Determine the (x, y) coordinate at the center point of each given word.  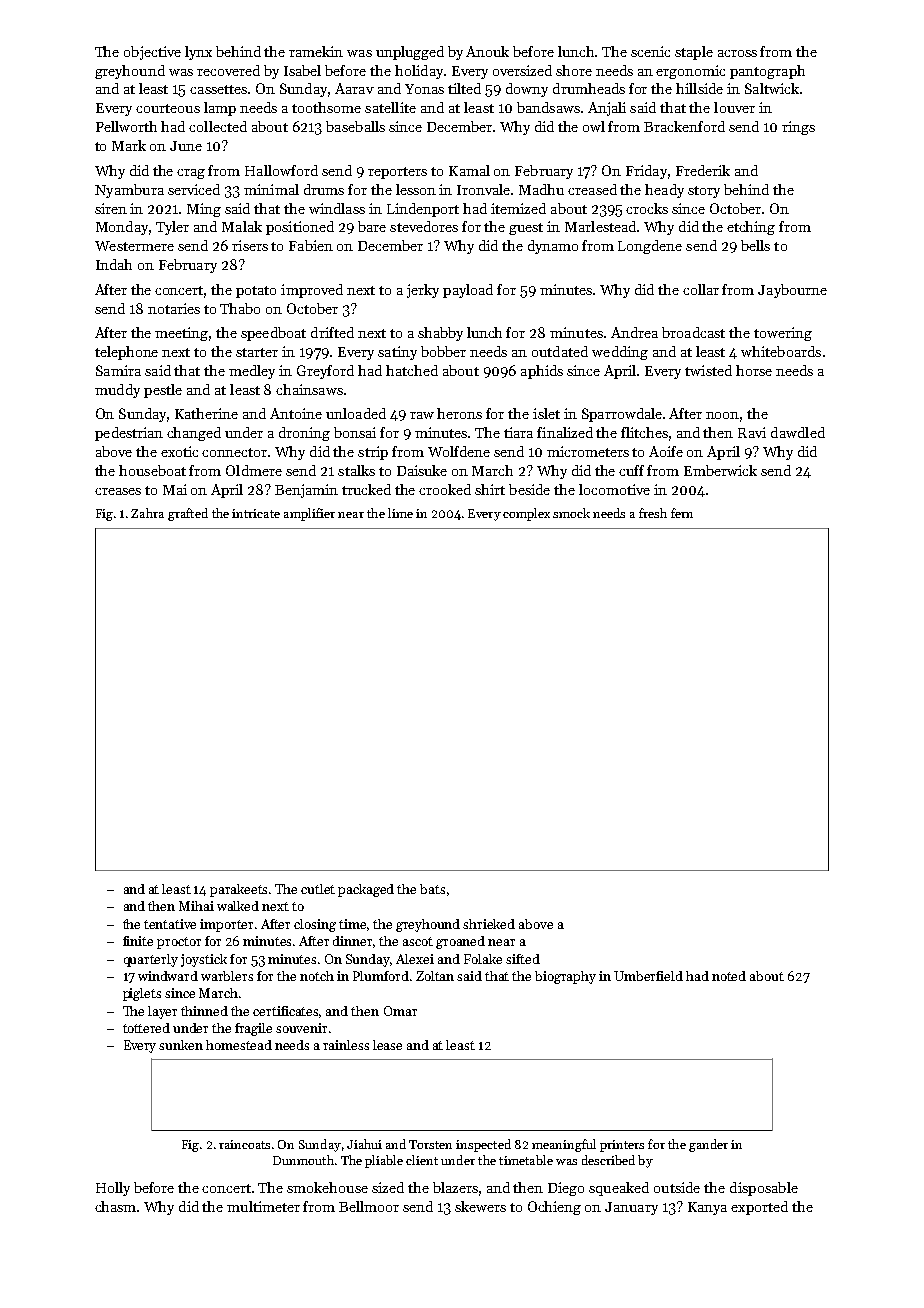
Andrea (634, 332)
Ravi (752, 432)
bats (432, 889)
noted (729, 976)
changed (194, 434)
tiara (518, 432)
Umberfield (648, 976)
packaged (366, 890)
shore (574, 70)
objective (152, 53)
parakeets (238, 890)
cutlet (318, 889)
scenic (650, 51)
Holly (113, 1189)
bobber (443, 351)
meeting (181, 334)
